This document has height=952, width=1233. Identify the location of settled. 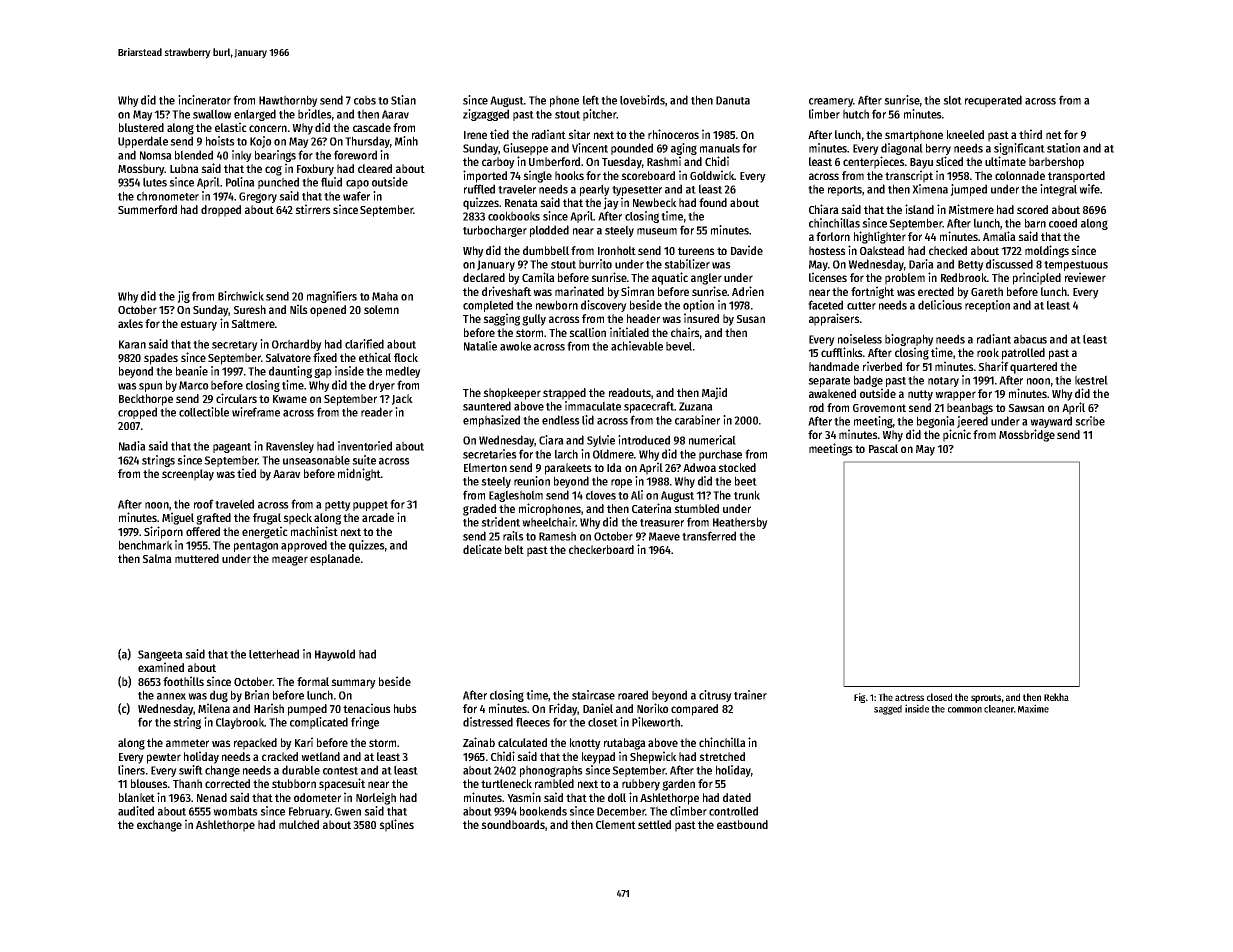
(654, 824).
